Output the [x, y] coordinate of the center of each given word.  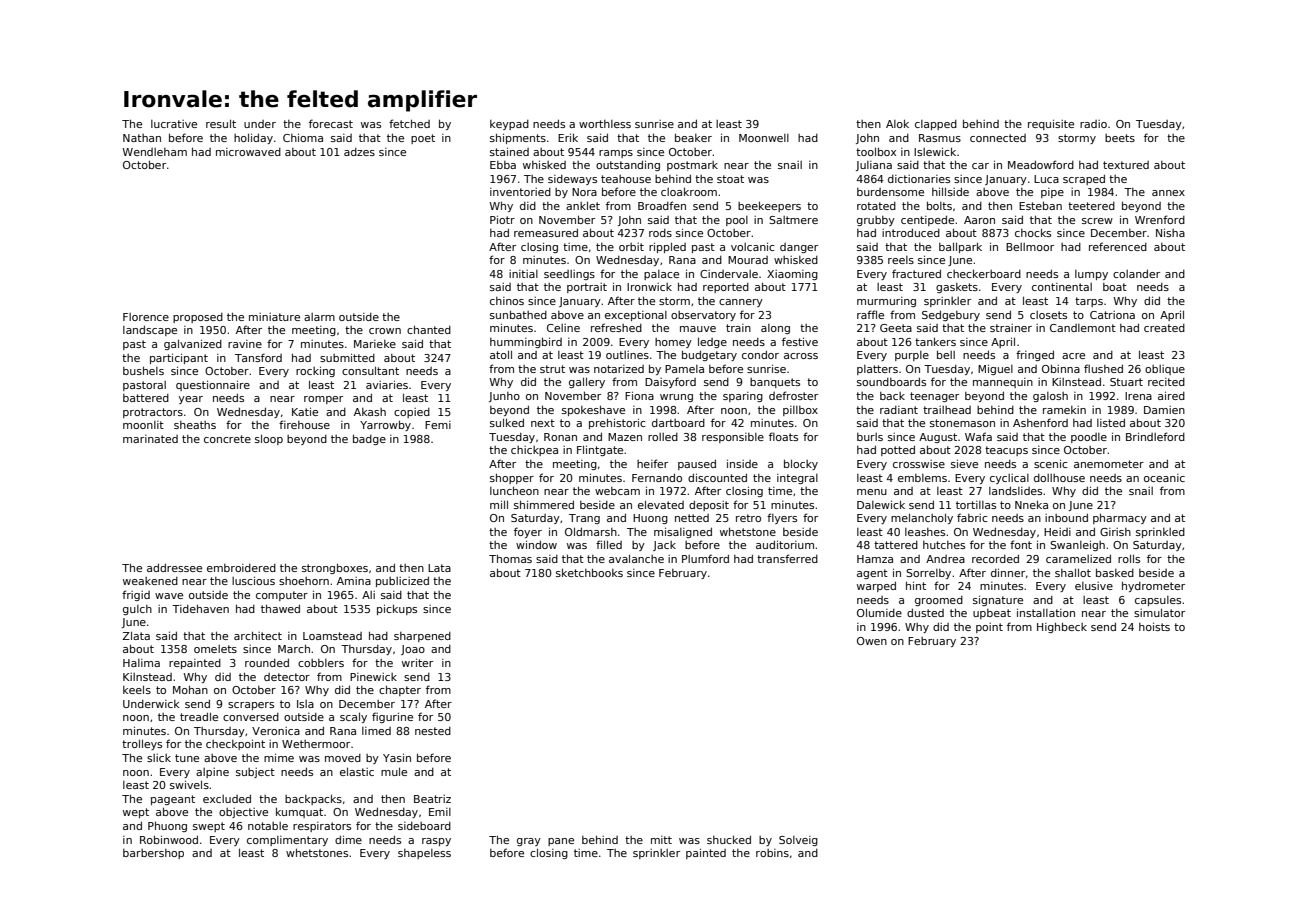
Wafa [978, 436]
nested [433, 731]
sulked [507, 422]
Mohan [190, 689]
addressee [174, 567]
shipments [518, 138]
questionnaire [213, 385]
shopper [512, 478]
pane [561, 842]
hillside [950, 191]
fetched [409, 123]
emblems [922, 478]
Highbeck [1062, 627]
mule [394, 771]
